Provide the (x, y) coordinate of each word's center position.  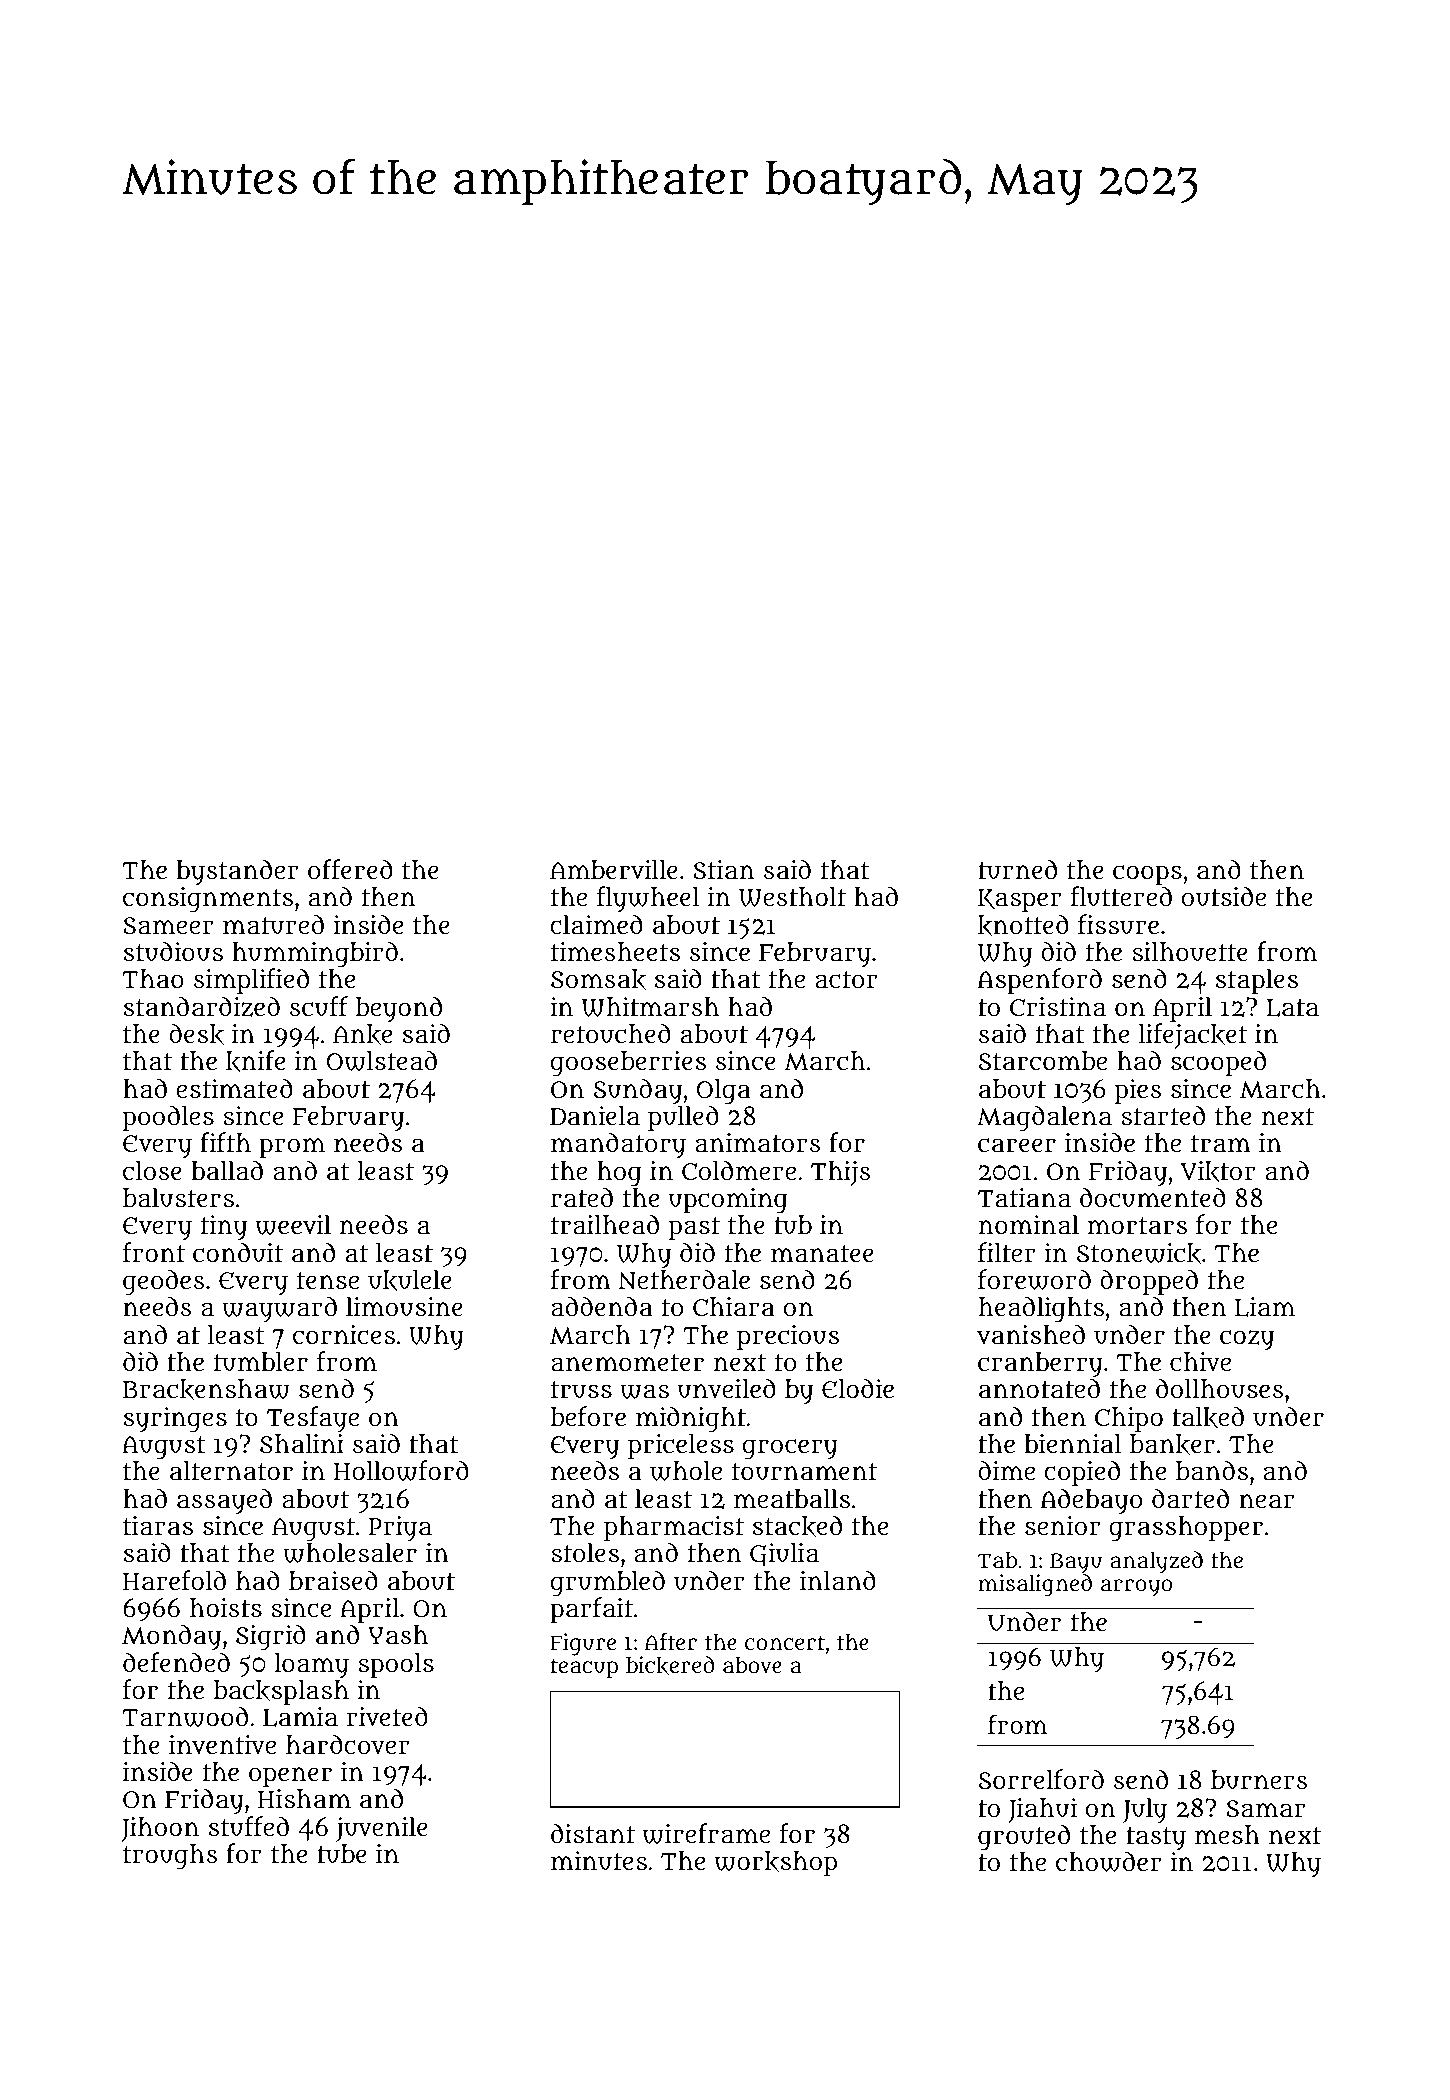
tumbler (261, 1362)
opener (290, 1777)
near (1266, 1501)
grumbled (608, 1583)
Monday (171, 1637)
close (152, 1170)
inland (838, 1580)
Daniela (595, 1116)
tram (1221, 1144)
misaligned (1035, 1585)
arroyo (1136, 1588)
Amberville (614, 870)
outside (1224, 896)
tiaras (158, 1526)
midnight (691, 1419)
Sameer (168, 926)
